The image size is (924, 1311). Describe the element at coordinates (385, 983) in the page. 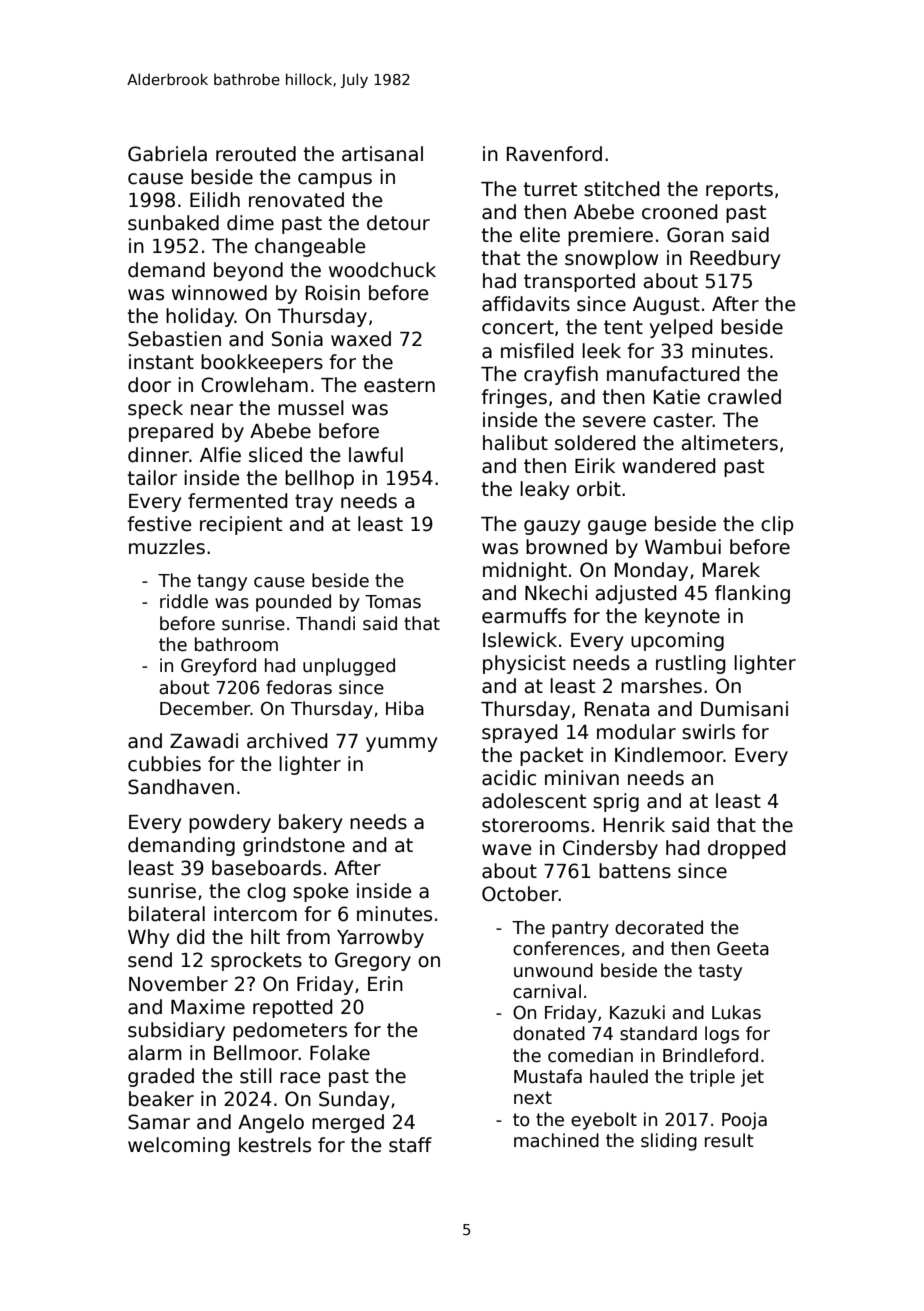

I see `Erin` at that location.
